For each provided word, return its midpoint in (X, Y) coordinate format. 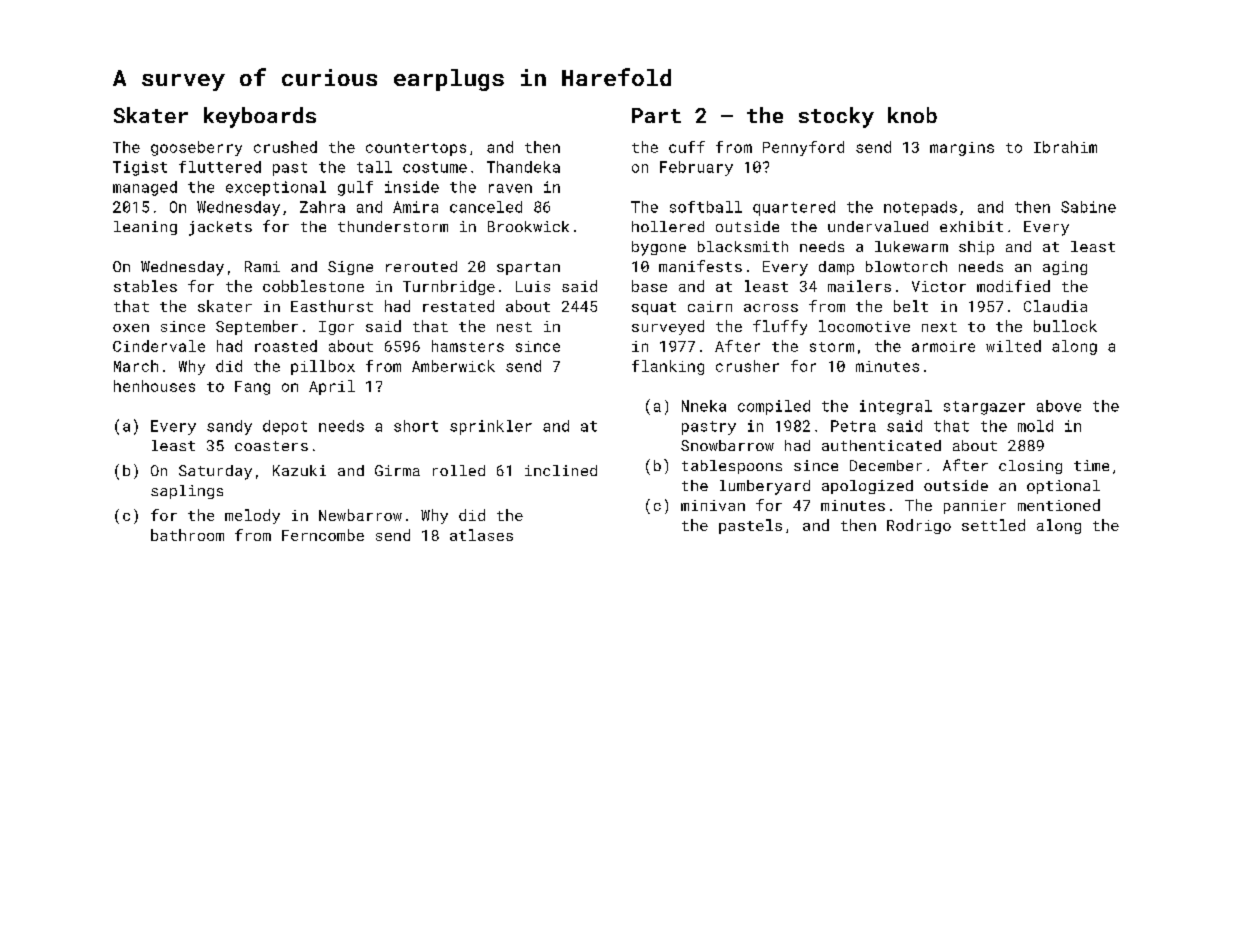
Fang (252, 388)
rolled (459, 470)
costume (435, 167)
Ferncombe (323, 535)
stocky (836, 117)
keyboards (260, 117)
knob (912, 115)
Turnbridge (449, 287)
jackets (220, 228)
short (416, 426)
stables (145, 286)
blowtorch (906, 266)
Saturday (215, 472)
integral (896, 407)
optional (1063, 487)
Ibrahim (1065, 147)
